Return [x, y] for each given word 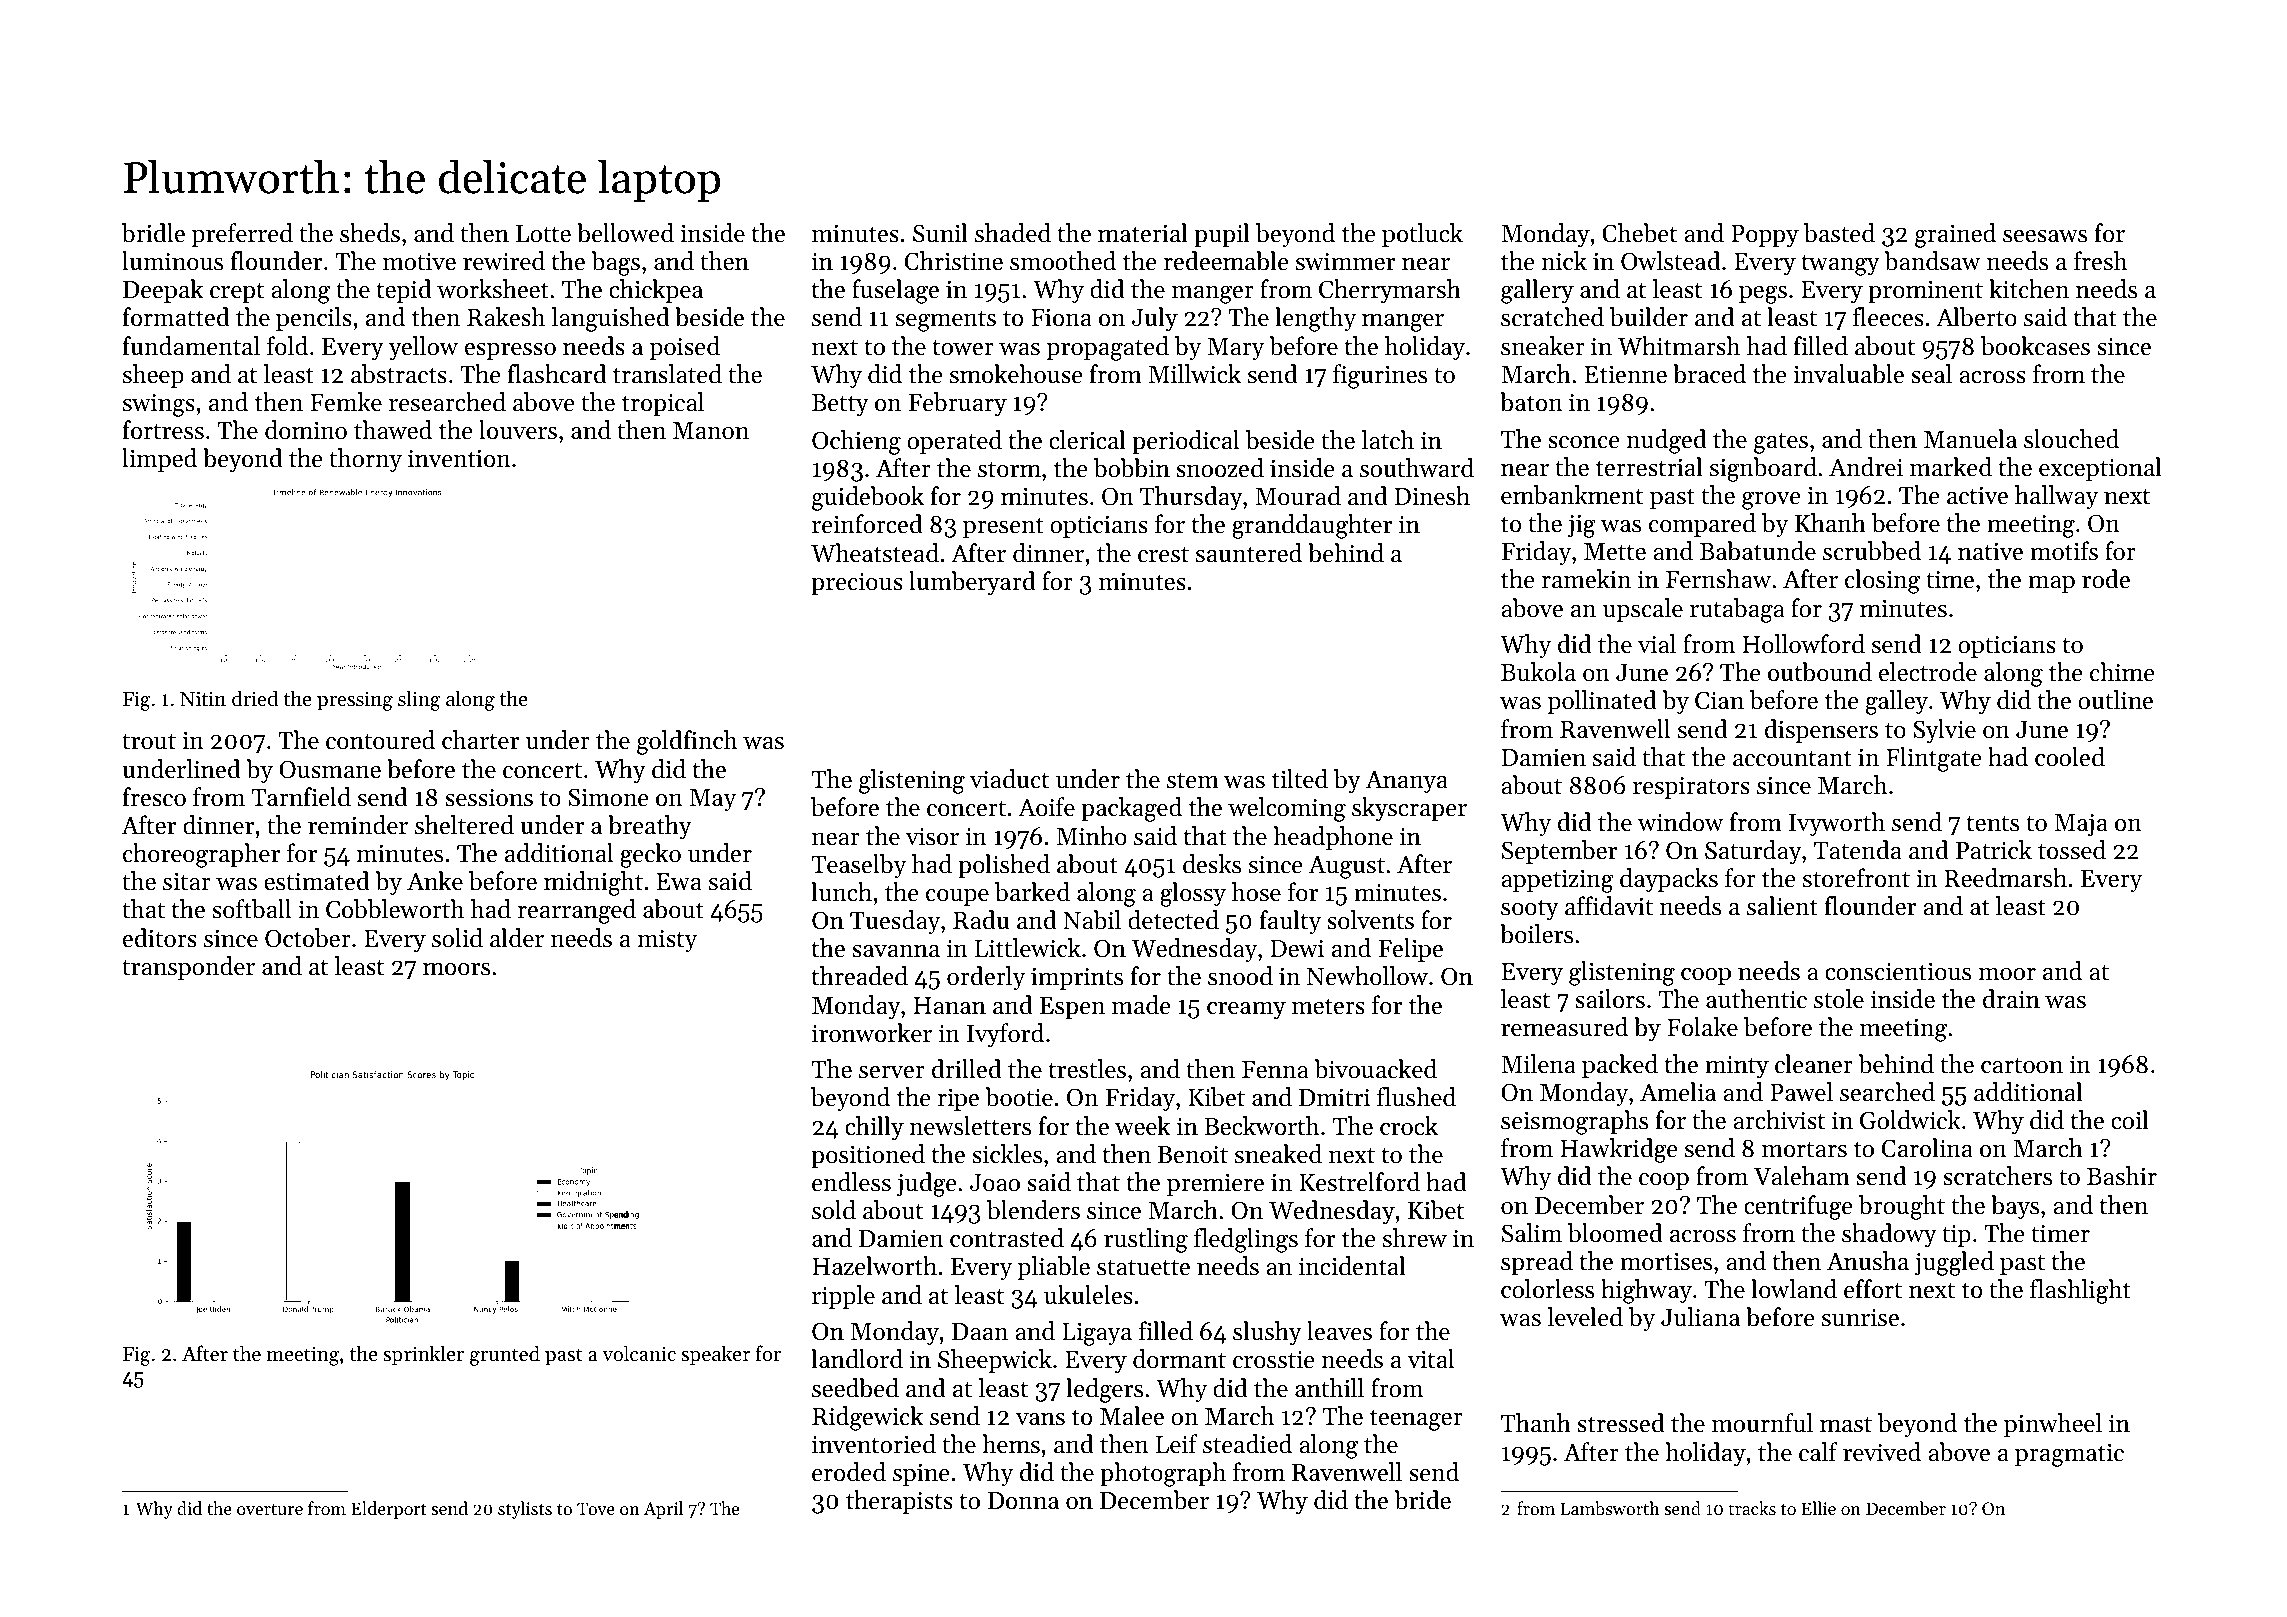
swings [159, 405]
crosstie [1274, 1360]
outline [2115, 700]
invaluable [1848, 374]
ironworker [872, 1033]
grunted [505, 1355]
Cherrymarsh [1390, 291]
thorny [365, 460]
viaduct [1009, 779]
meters [1328, 1006]
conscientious [1898, 971]
